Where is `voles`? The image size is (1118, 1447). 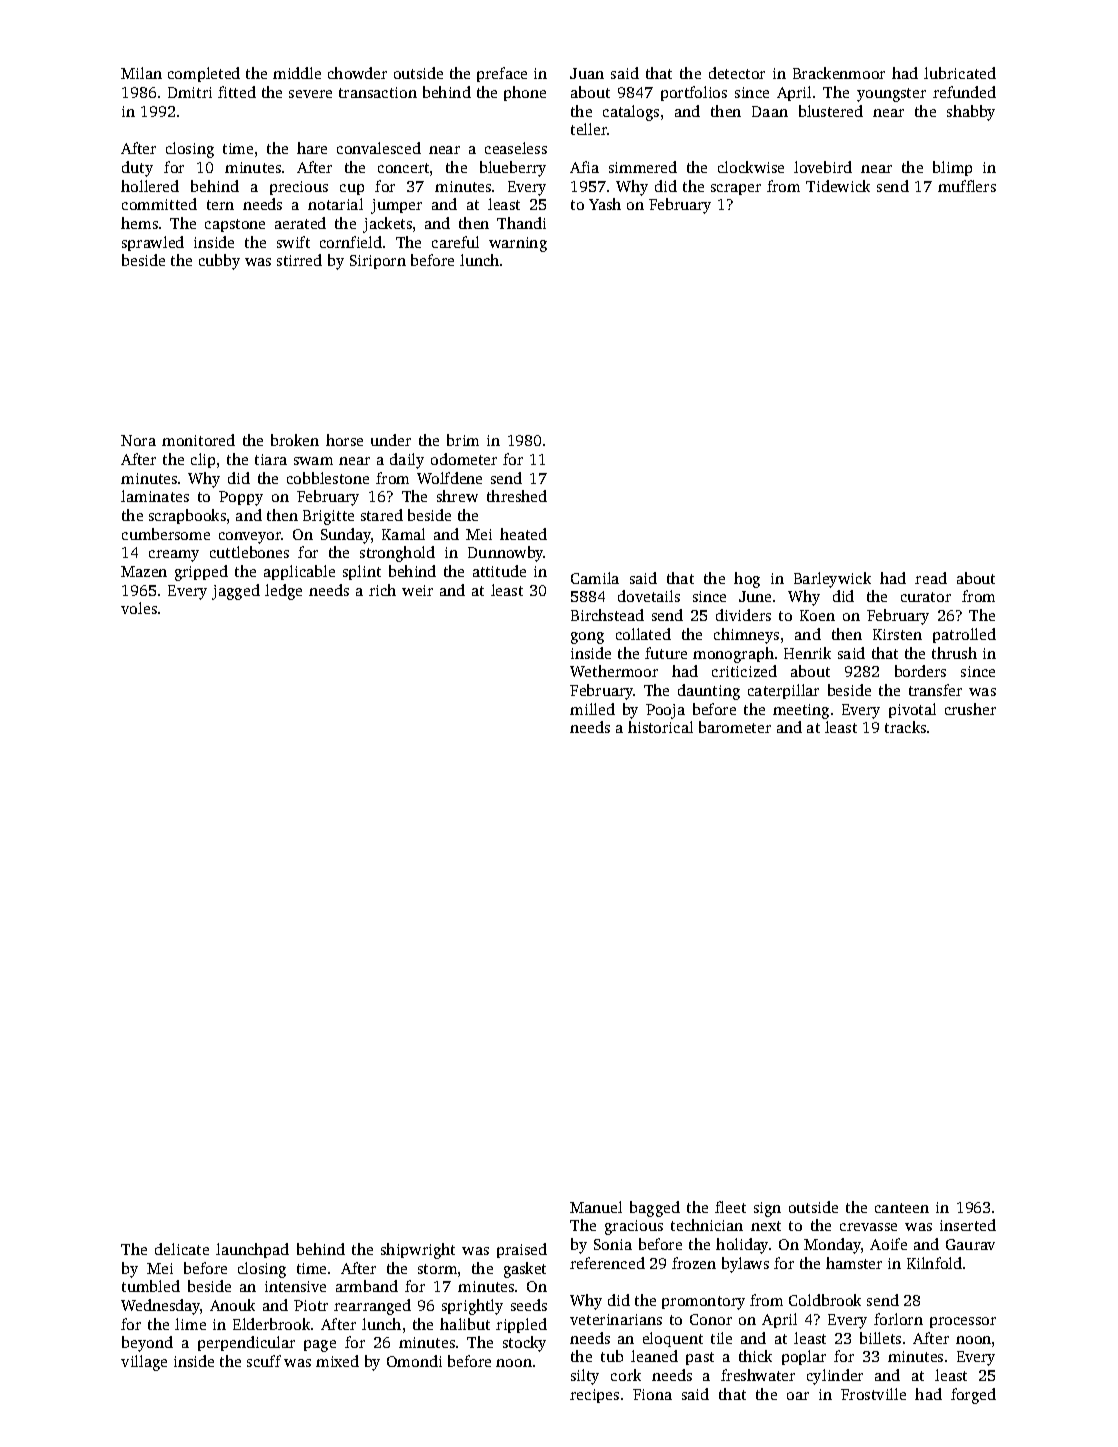 voles is located at coordinates (139, 608).
